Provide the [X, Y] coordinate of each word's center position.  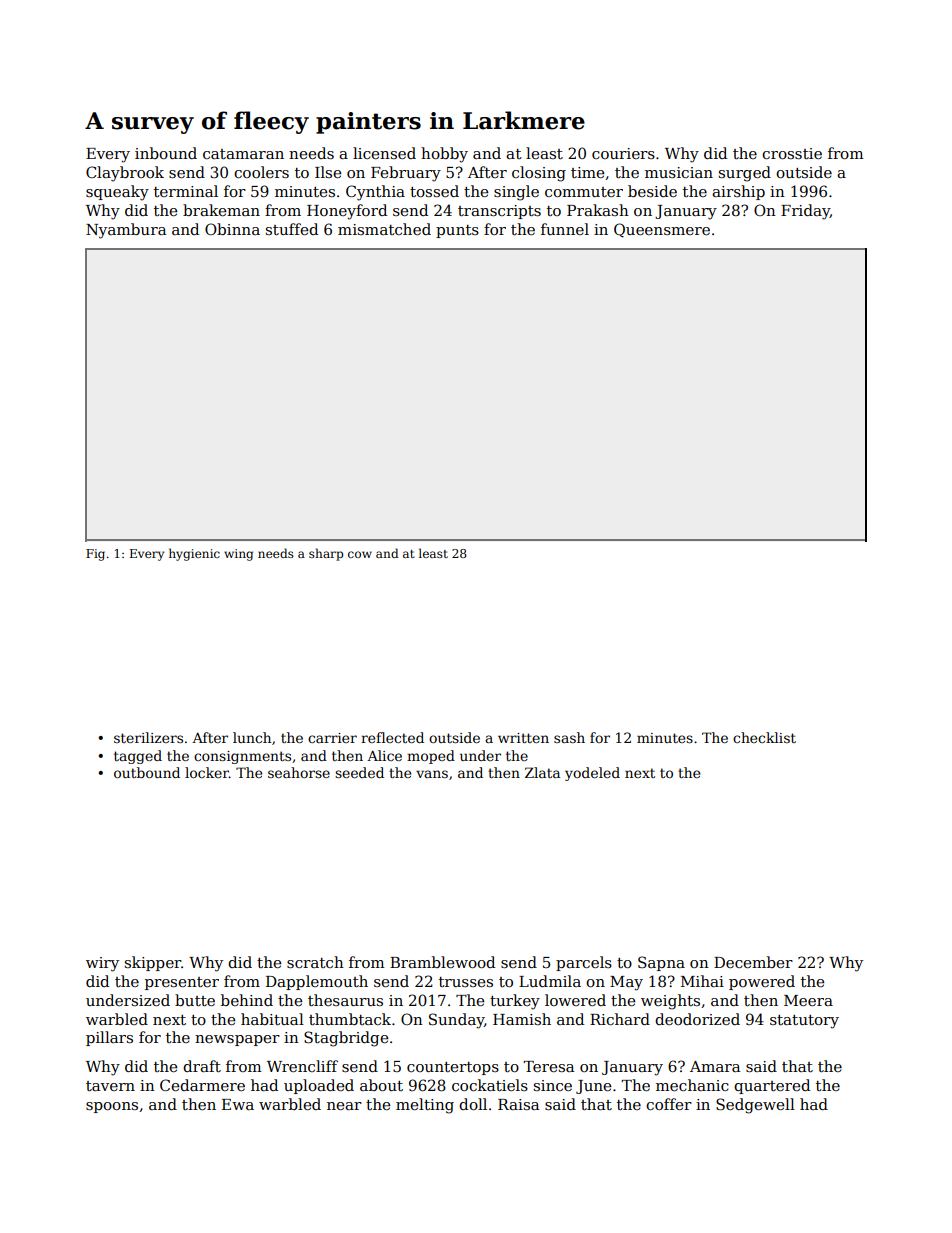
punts [457, 231]
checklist [764, 737]
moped [431, 757]
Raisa [518, 1104]
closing [539, 174]
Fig [95, 555]
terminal [186, 191]
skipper [153, 963]
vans [432, 774]
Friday [805, 212]
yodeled [592, 774]
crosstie [792, 153]
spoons [112, 1107]
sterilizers [148, 737]
